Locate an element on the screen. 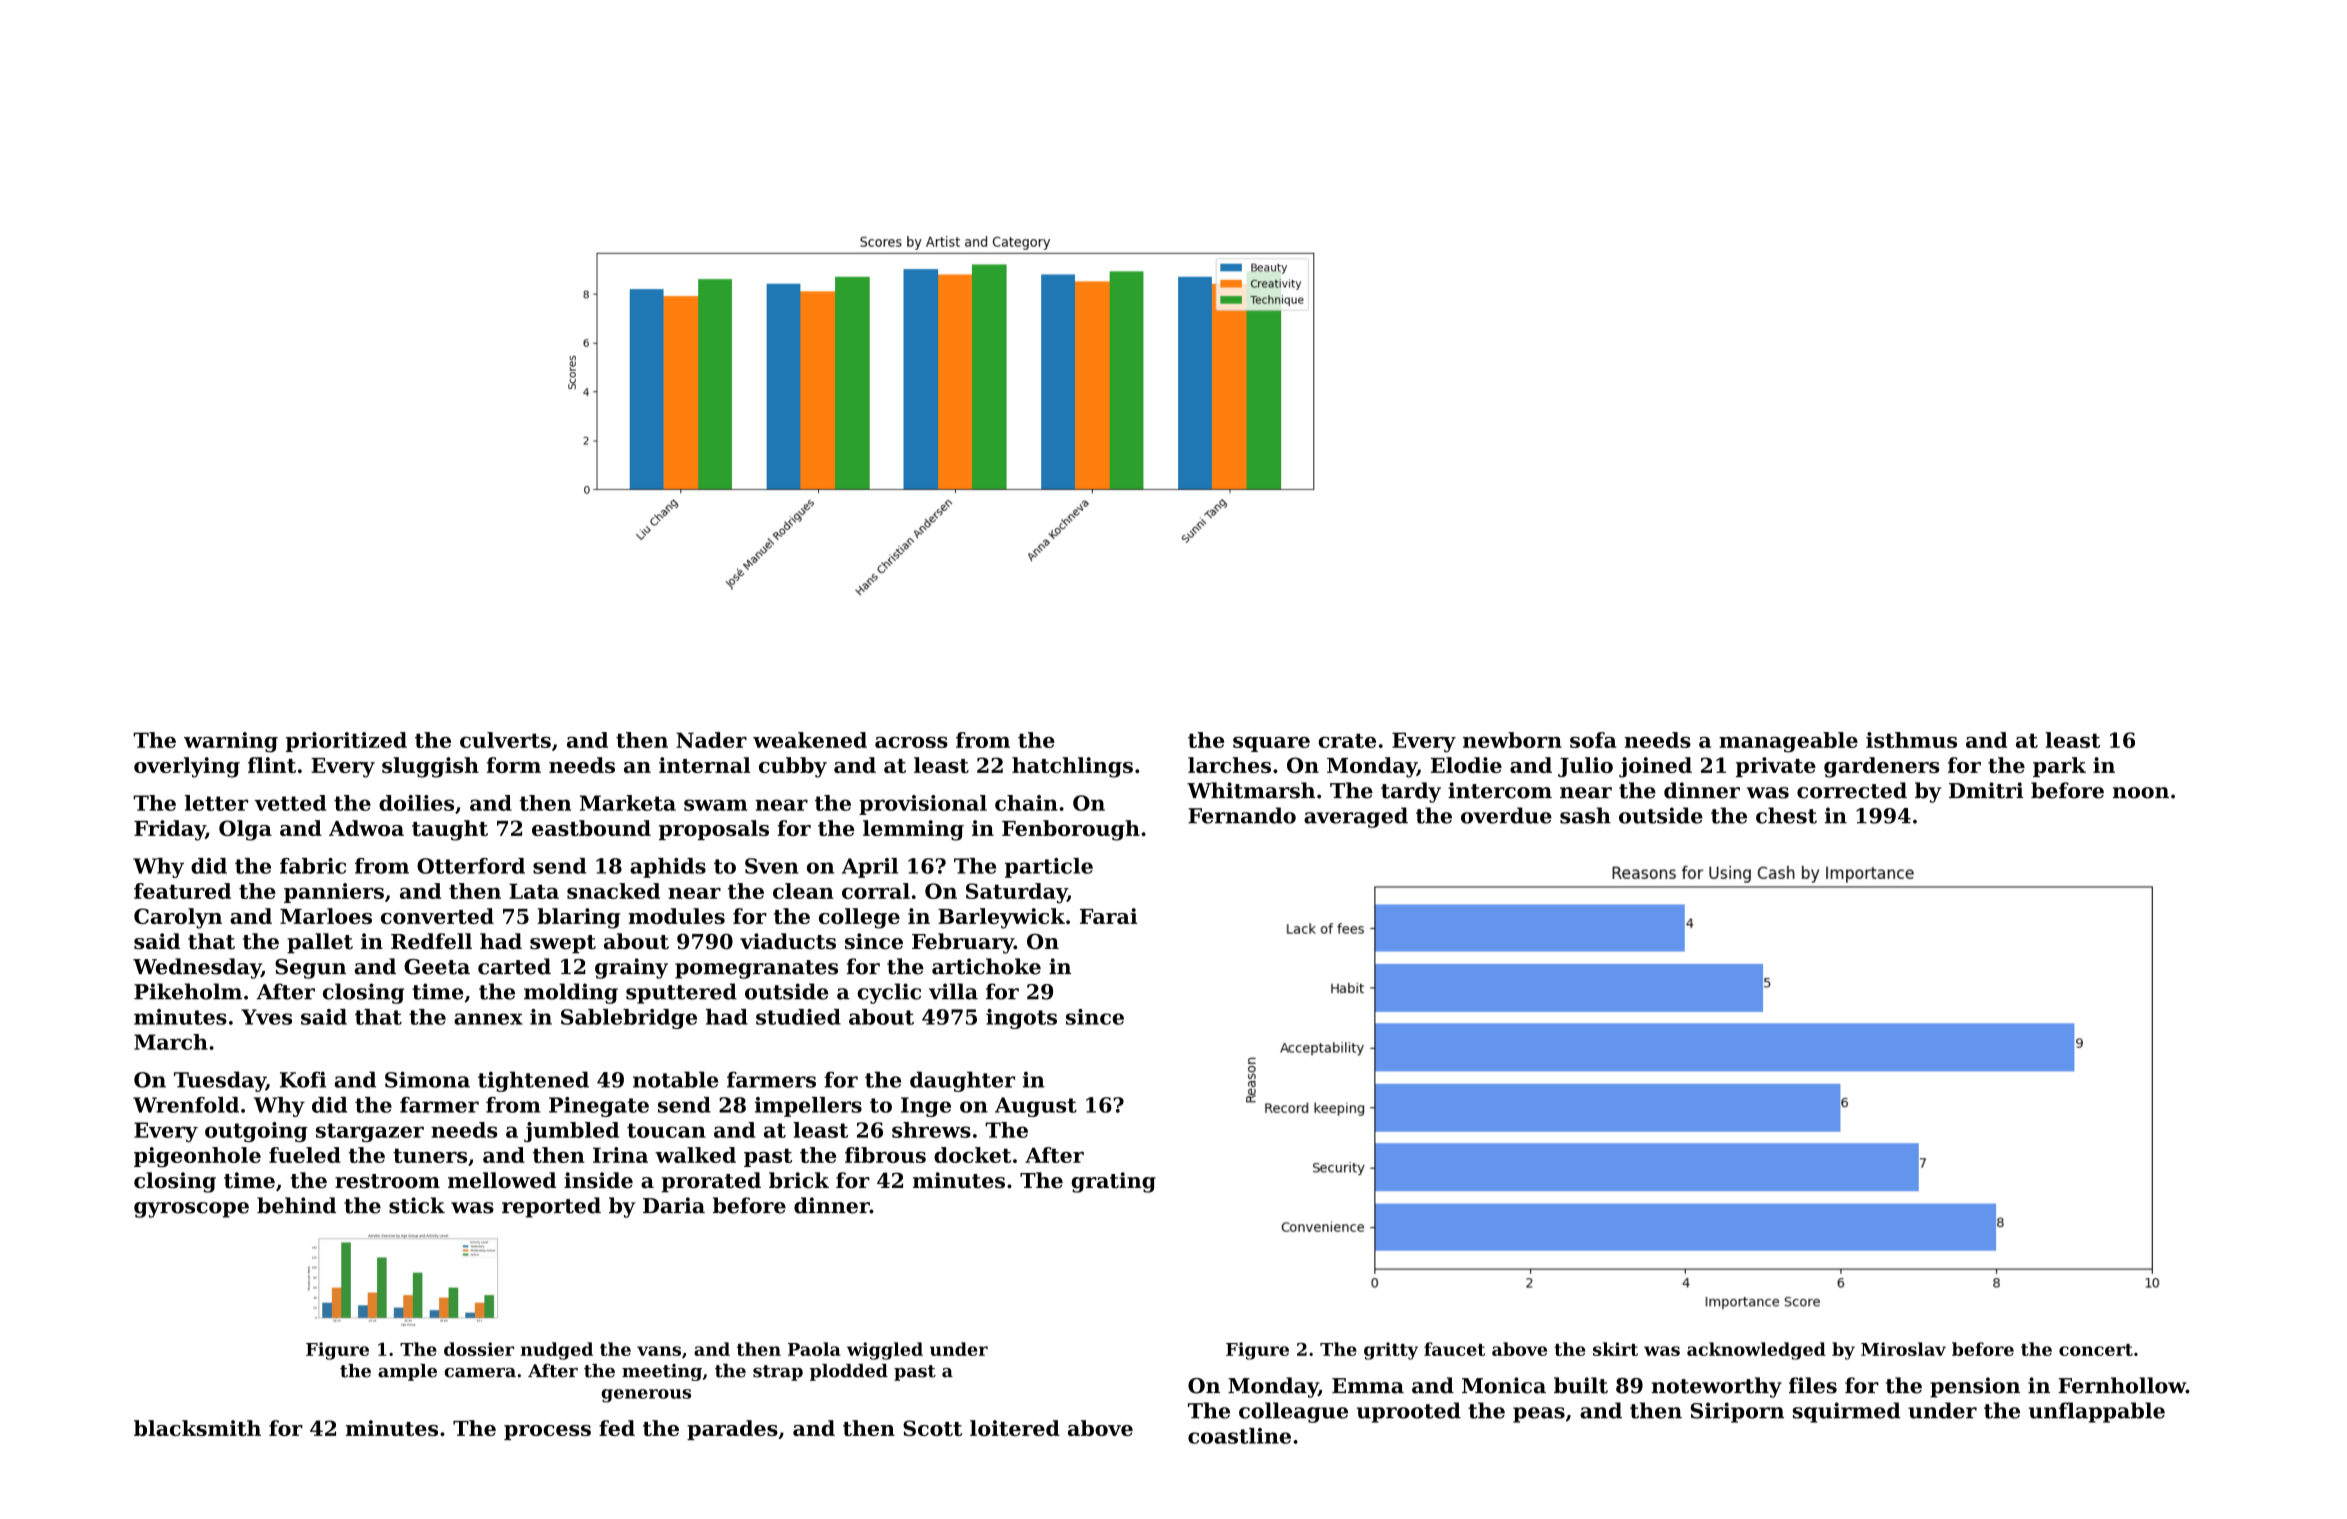 The image size is (2347, 1519). daughter is located at coordinates (962, 1081).
